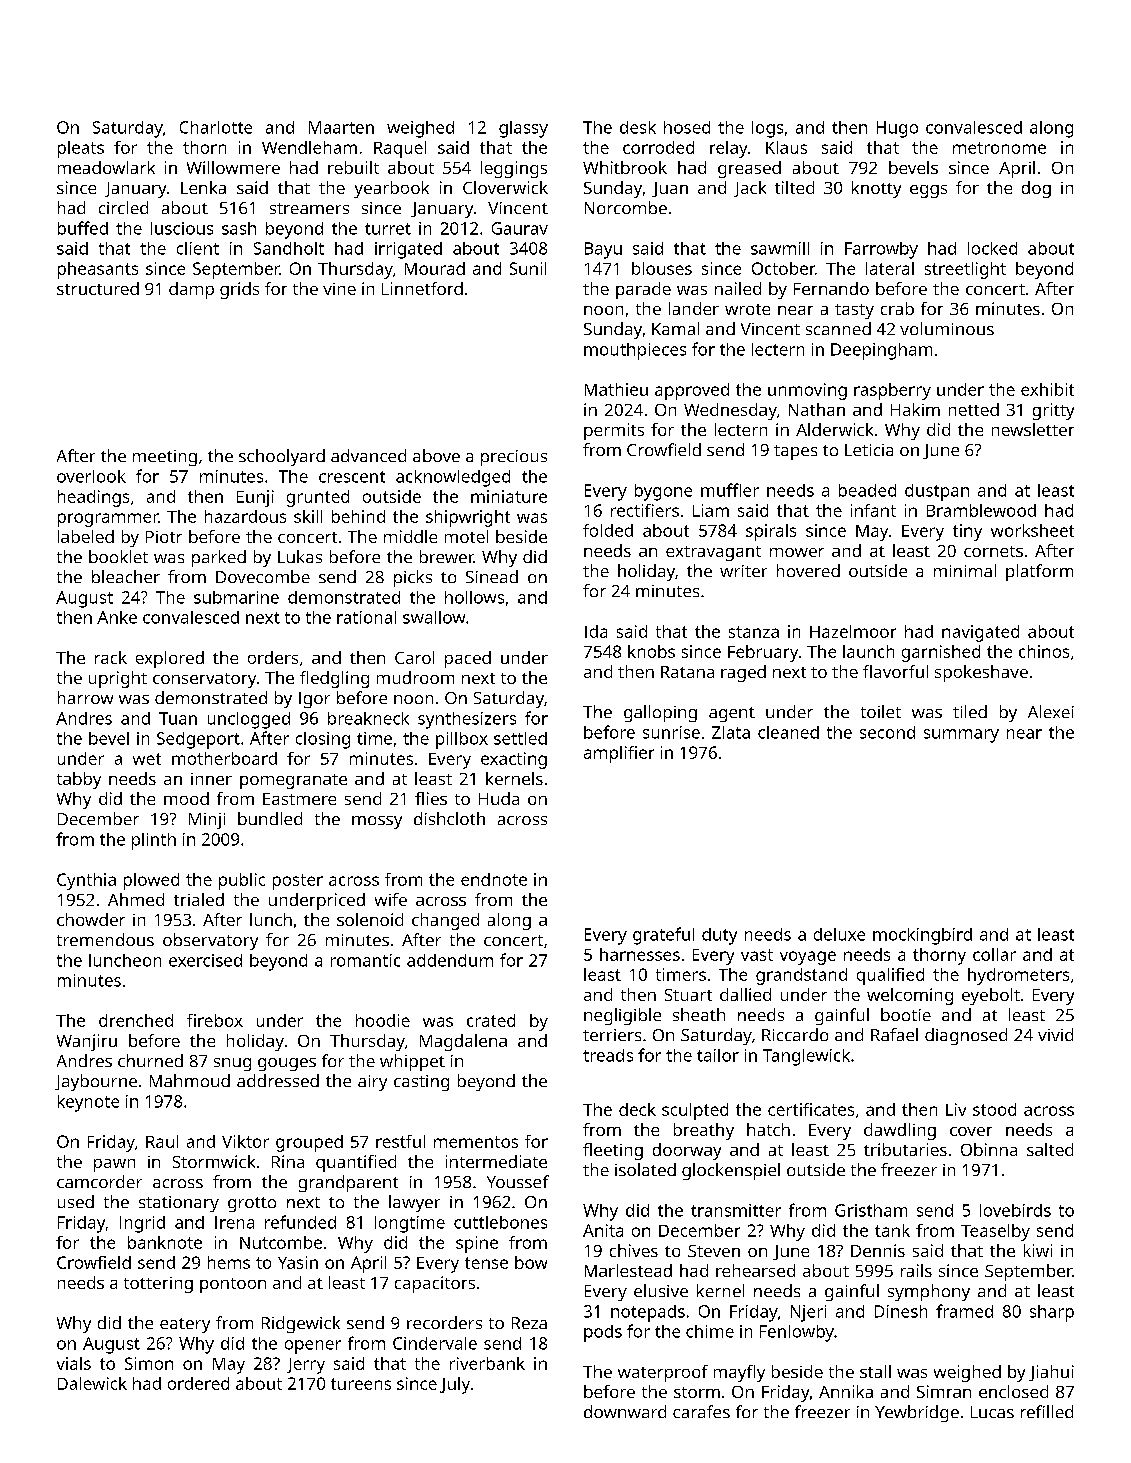  I want to click on Hakim, so click(915, 409).
